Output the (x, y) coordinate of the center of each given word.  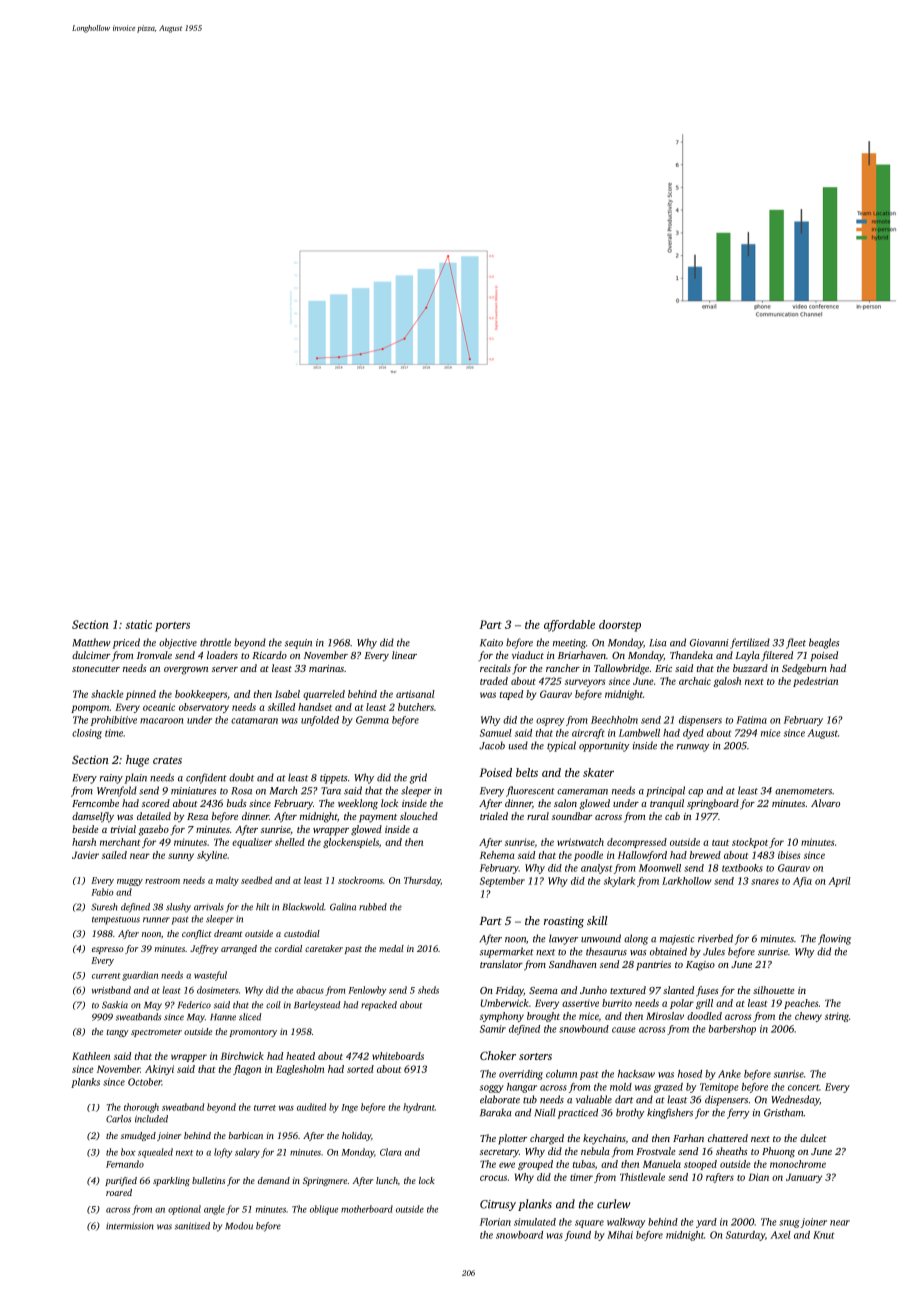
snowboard (519, 1235)
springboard (713, 804)
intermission (130, 1226)
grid (418, 778)
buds (237, 803)
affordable (569, 626)
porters (172, 627)
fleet (796, 643)
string (837, 1017)
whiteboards (398, 1056)
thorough (141, 1108)
